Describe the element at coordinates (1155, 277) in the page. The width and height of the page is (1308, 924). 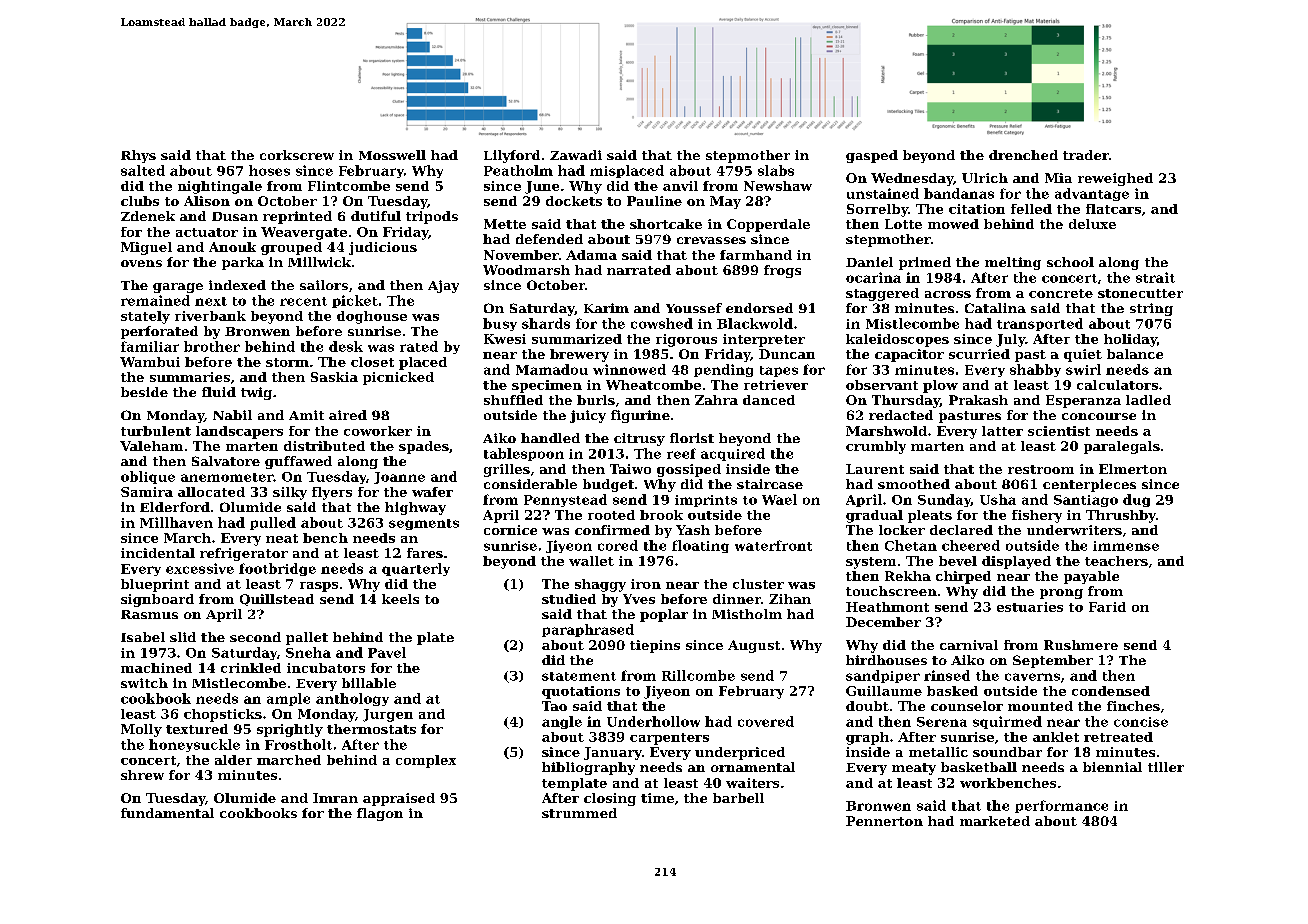
I see `strait` at that location.
